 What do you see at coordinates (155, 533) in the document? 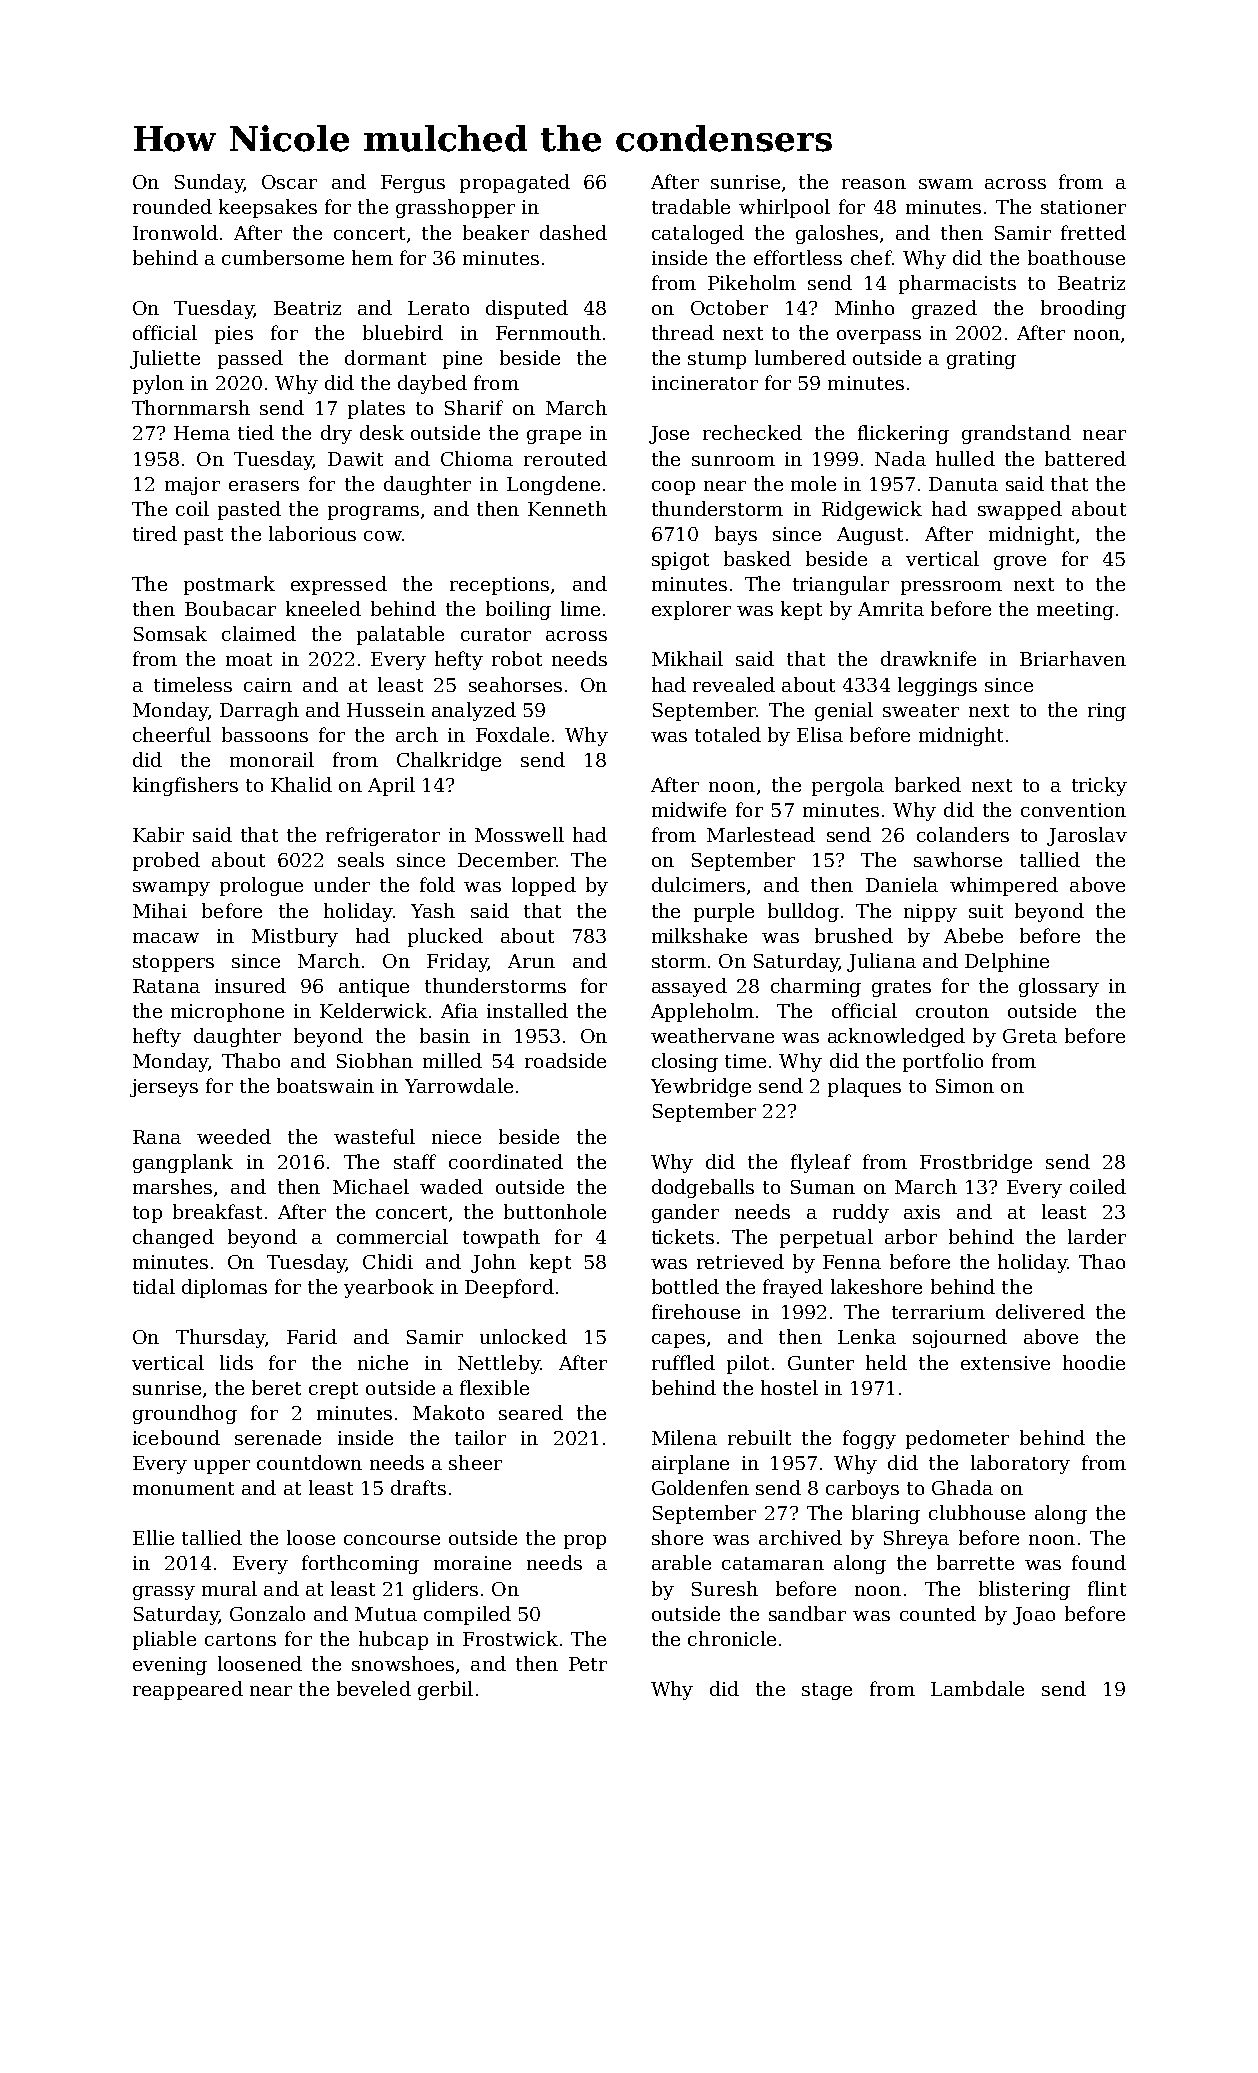
I see `tired` at bounding box center [155, 533].
